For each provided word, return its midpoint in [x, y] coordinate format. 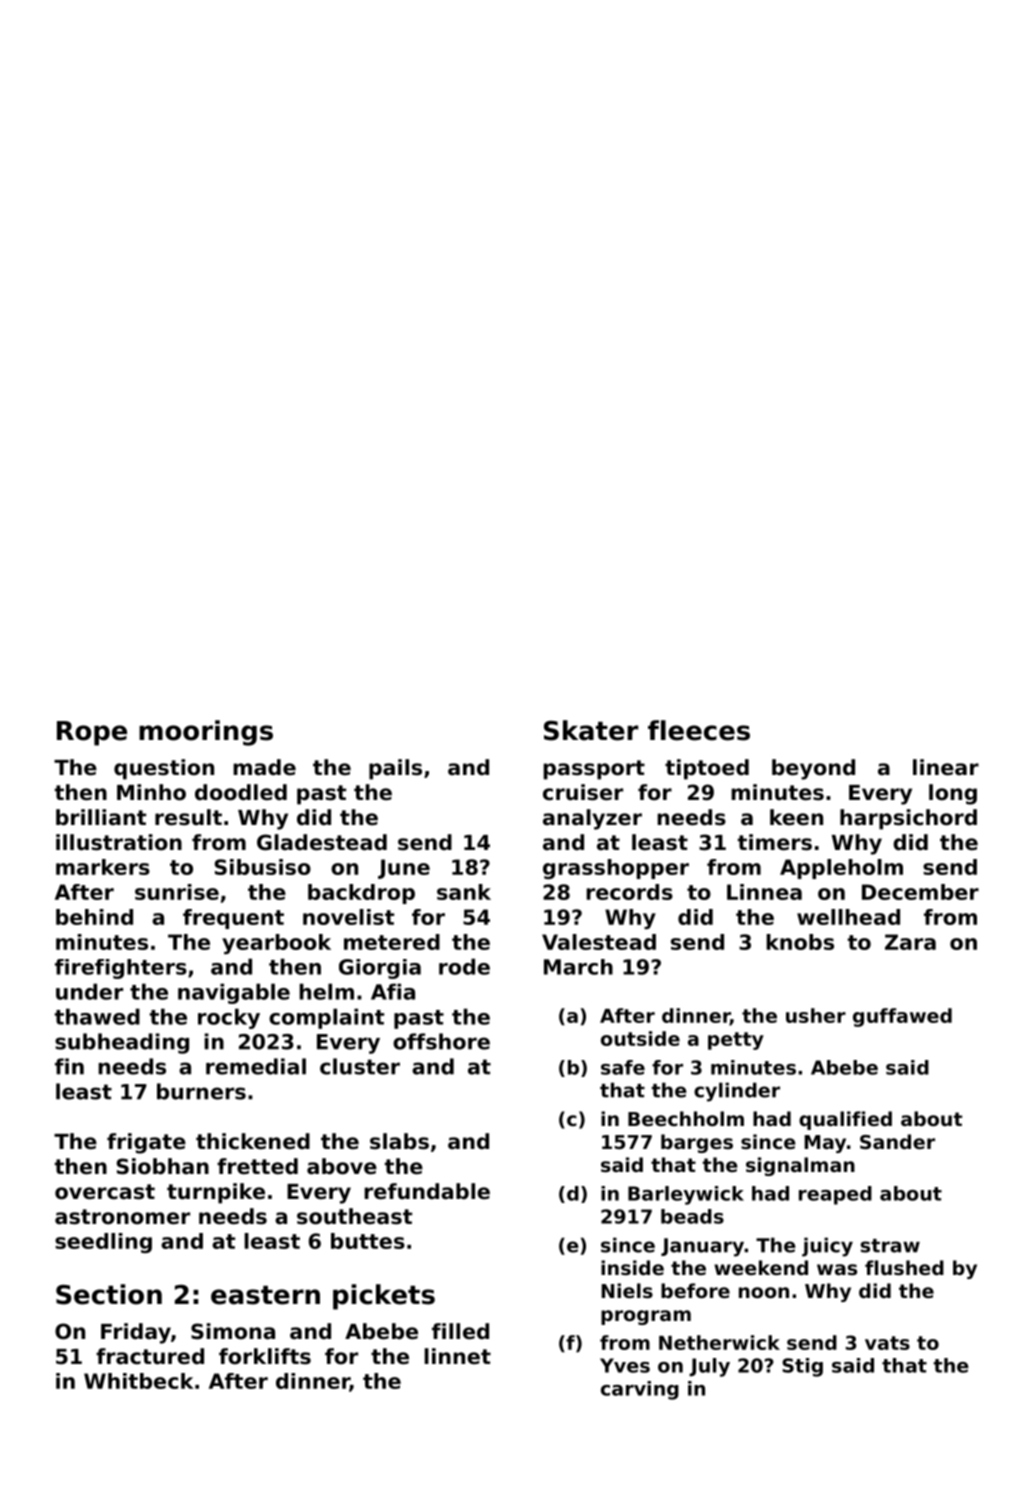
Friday [136, 1333]
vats [887, 1343]
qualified [845, 1120]
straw [890, 1246]
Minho [151, 792]
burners [201, 1091]
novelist [348, 917]
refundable [427, 1191]
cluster [360, 1066]
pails [395, 769]
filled [460, 1331]
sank [464, 892]
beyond [813, 769]
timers [775, 842]
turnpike [216, 1193]
